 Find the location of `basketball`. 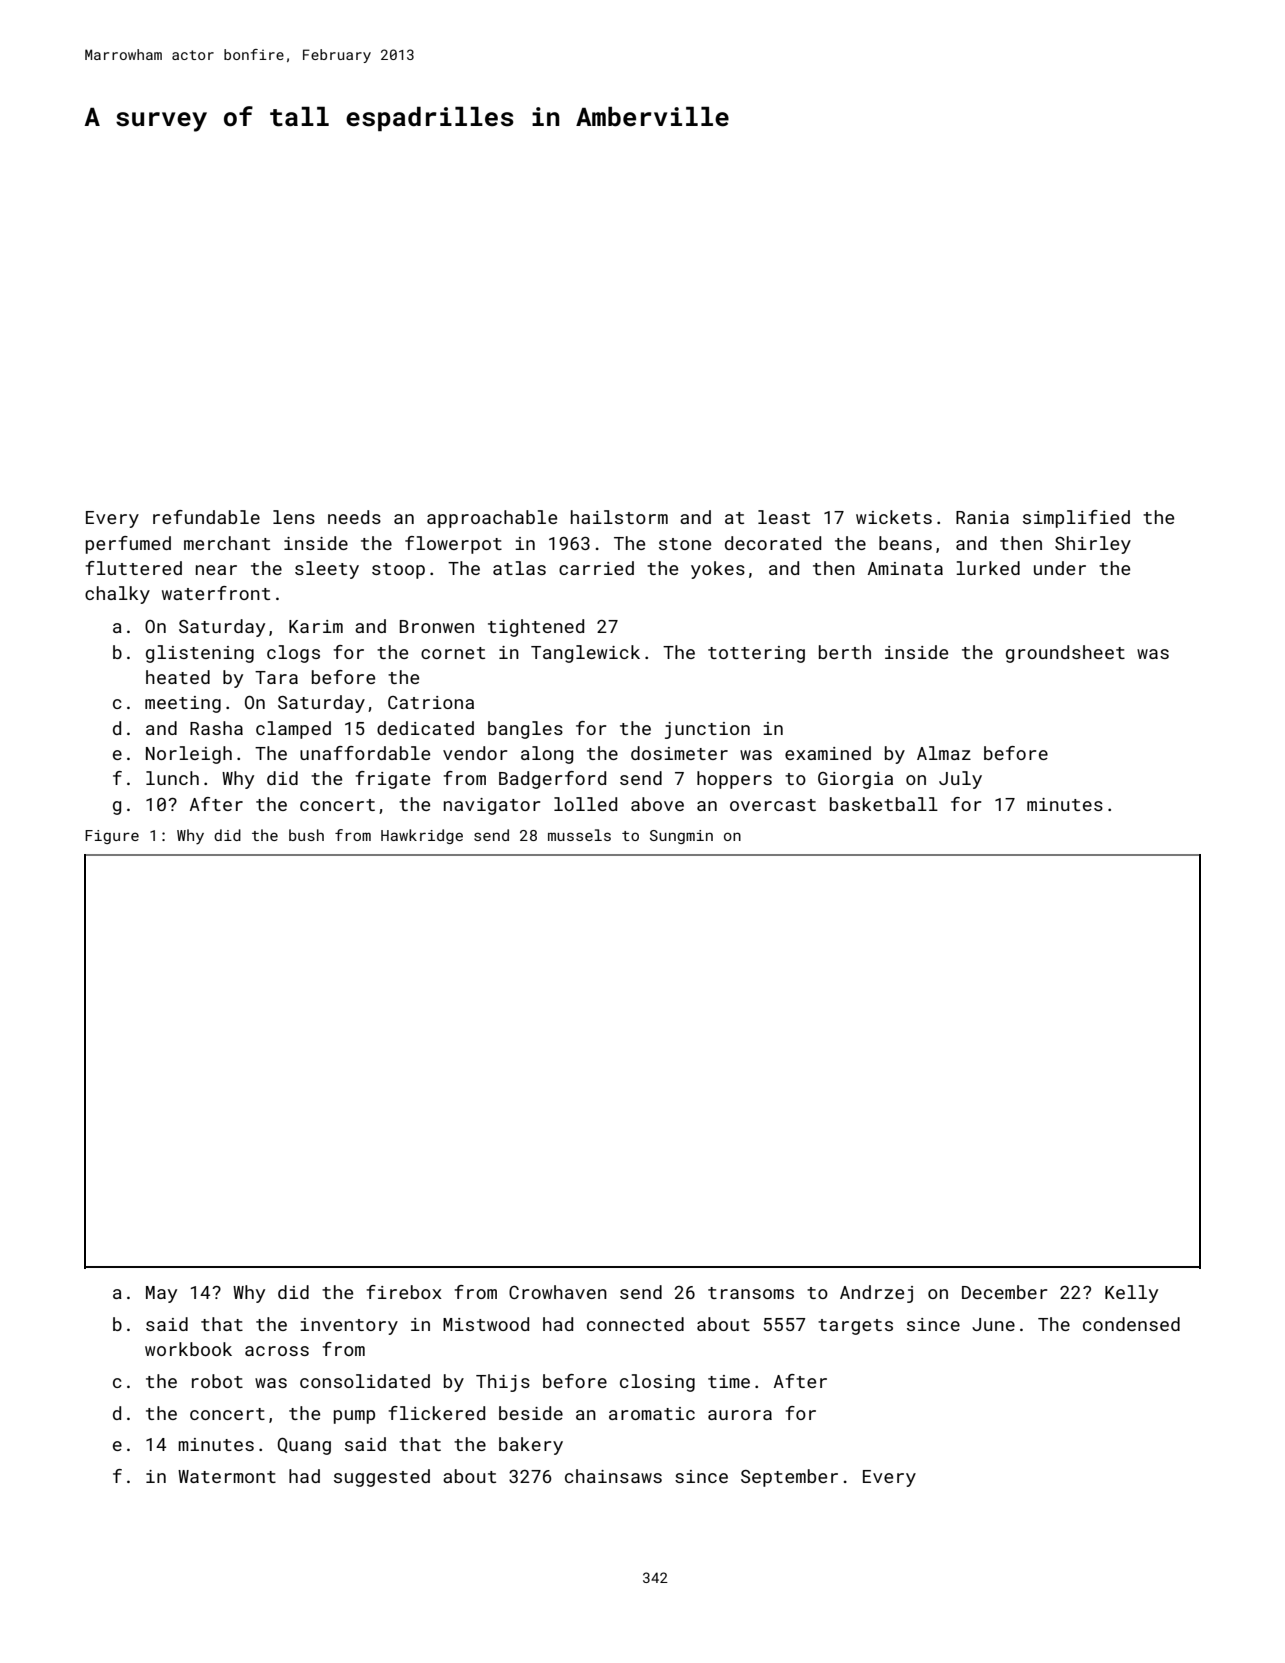

basketball is located at coordinates (884, 804).
